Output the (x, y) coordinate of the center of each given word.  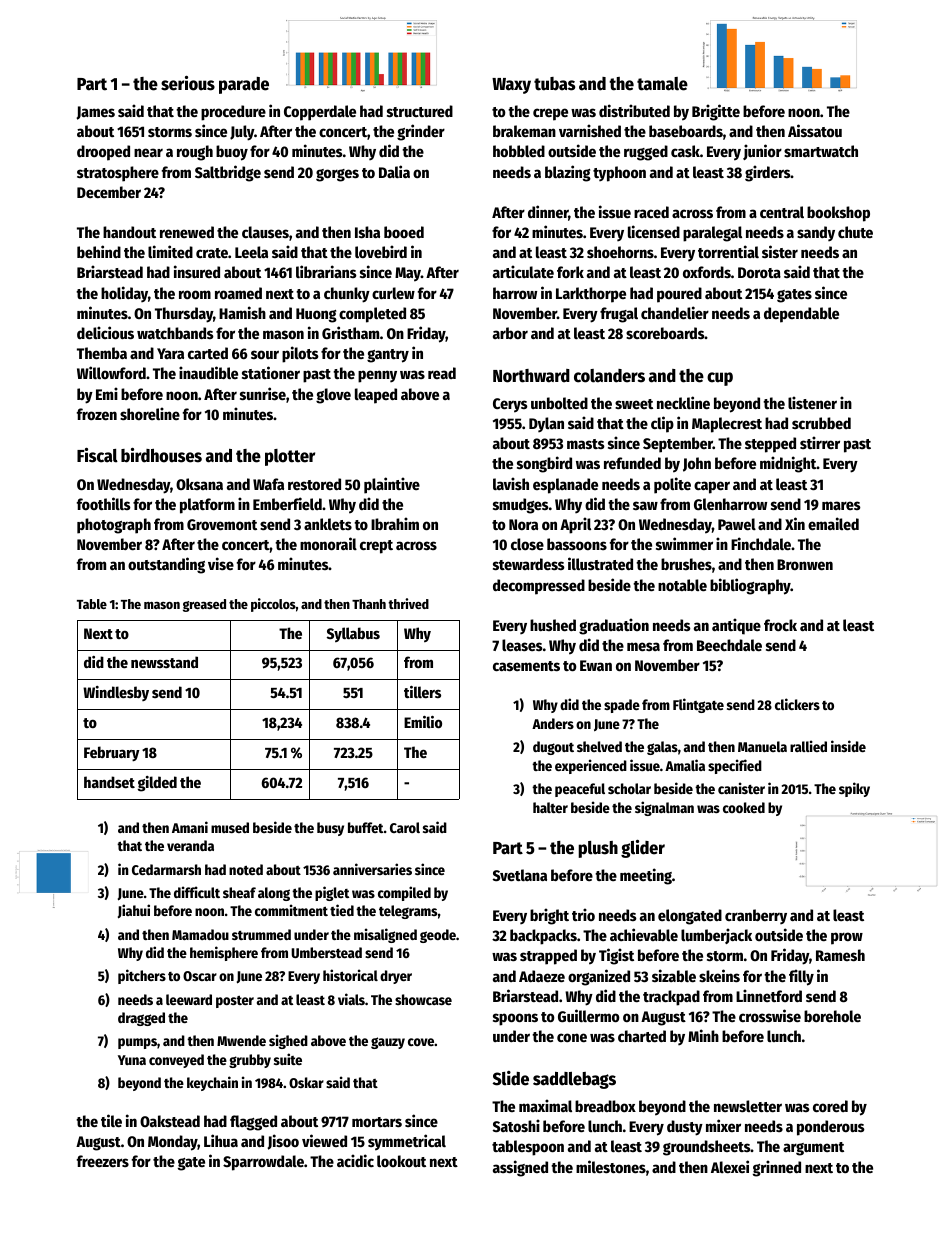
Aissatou (815, 130)
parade (244, 85)
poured (679, 295)
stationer (271, 372)
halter (550, 807)
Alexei (730, 1166)
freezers (103, 1161)
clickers (797, 704)
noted (246, 869)
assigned (520, 1168)
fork (570, 272)
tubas (554, 84)
